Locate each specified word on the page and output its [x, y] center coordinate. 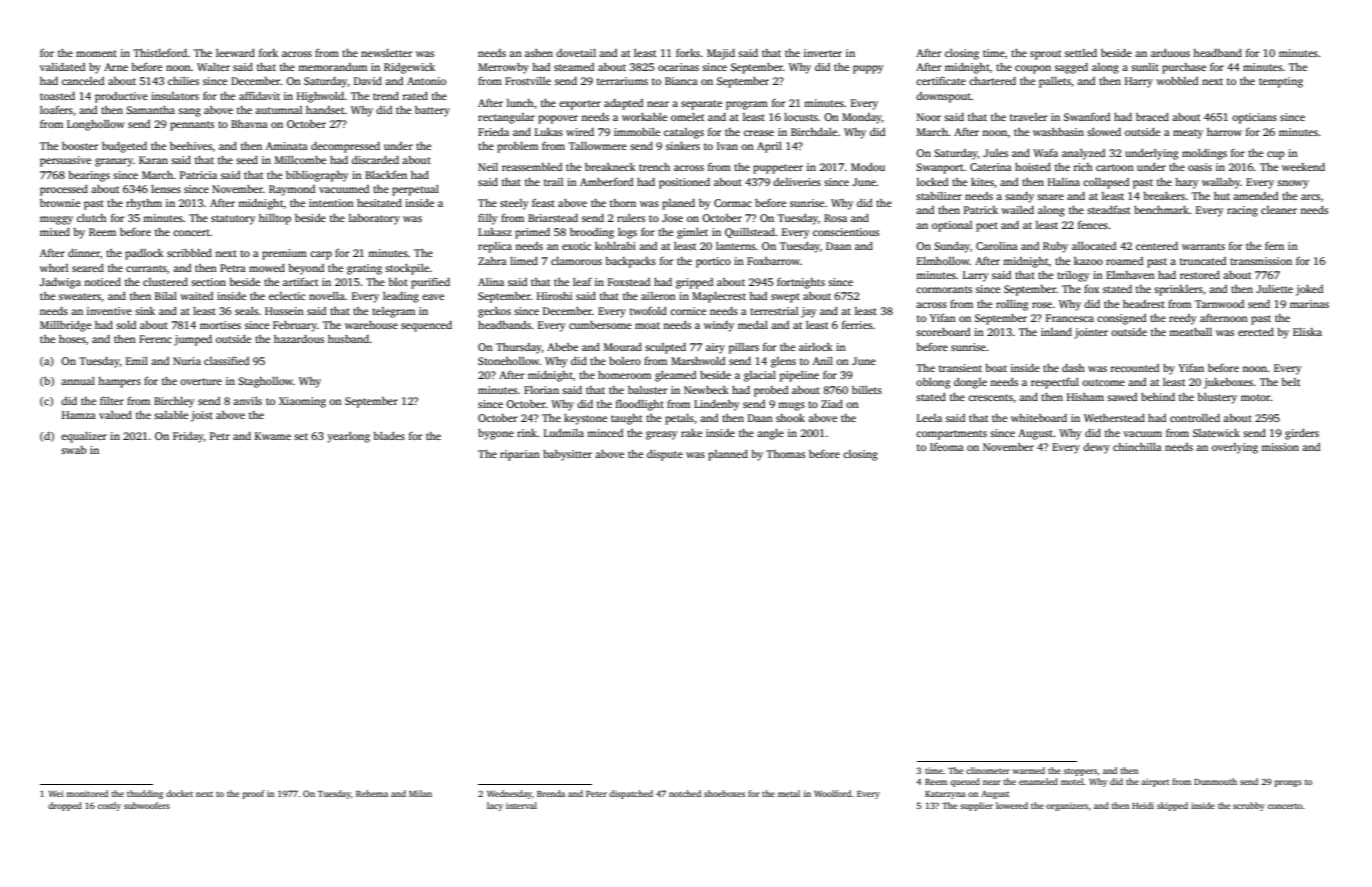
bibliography [317, 176]
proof [253, 794]
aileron [658, 296]
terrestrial [774, 311]
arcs [1310, 197]
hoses [72, 339]
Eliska [1307, 332]
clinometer [988, 770]
